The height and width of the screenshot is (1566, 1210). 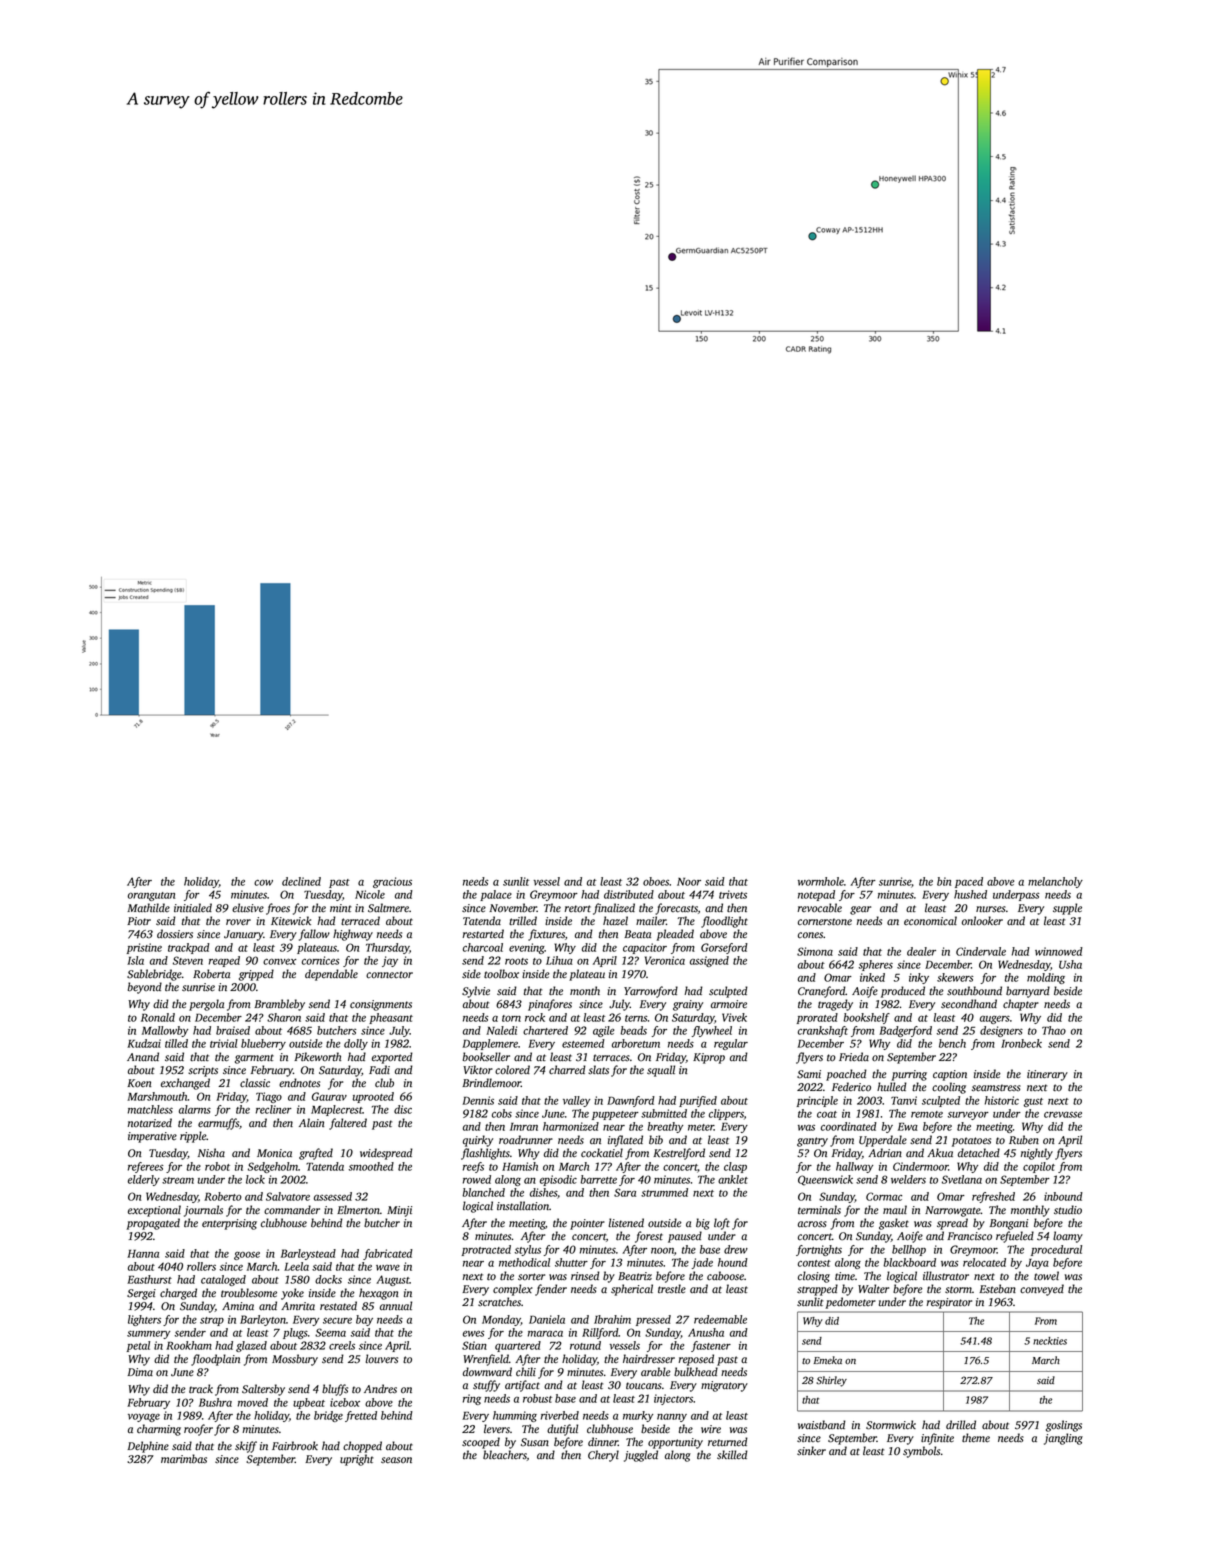 What do you see at coordinates (696, 1372) in the screenshot?
I see `bulkhead` at bounding box center [696, 1372].
